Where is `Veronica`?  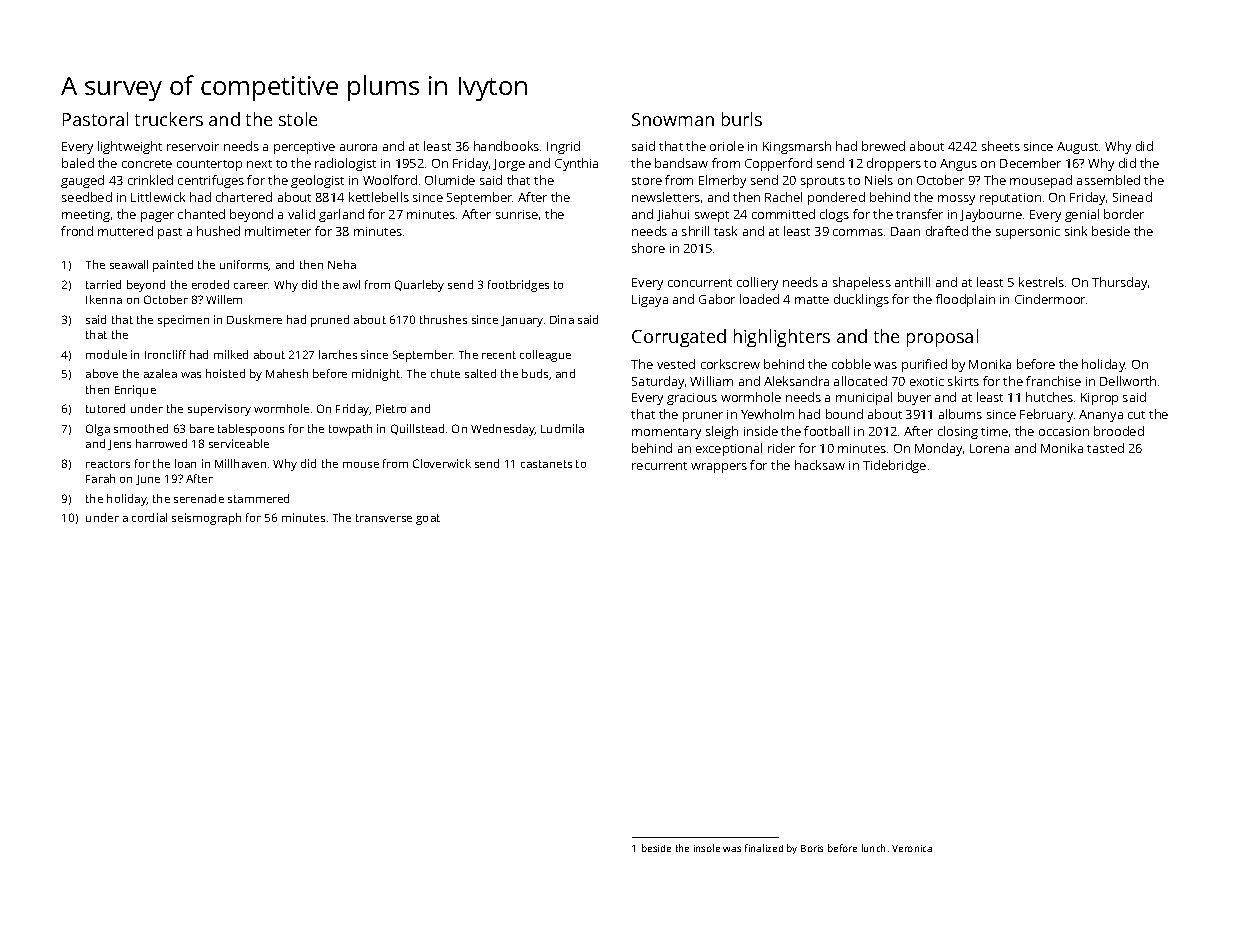
Veronica is located at coordinates (912, 848).
